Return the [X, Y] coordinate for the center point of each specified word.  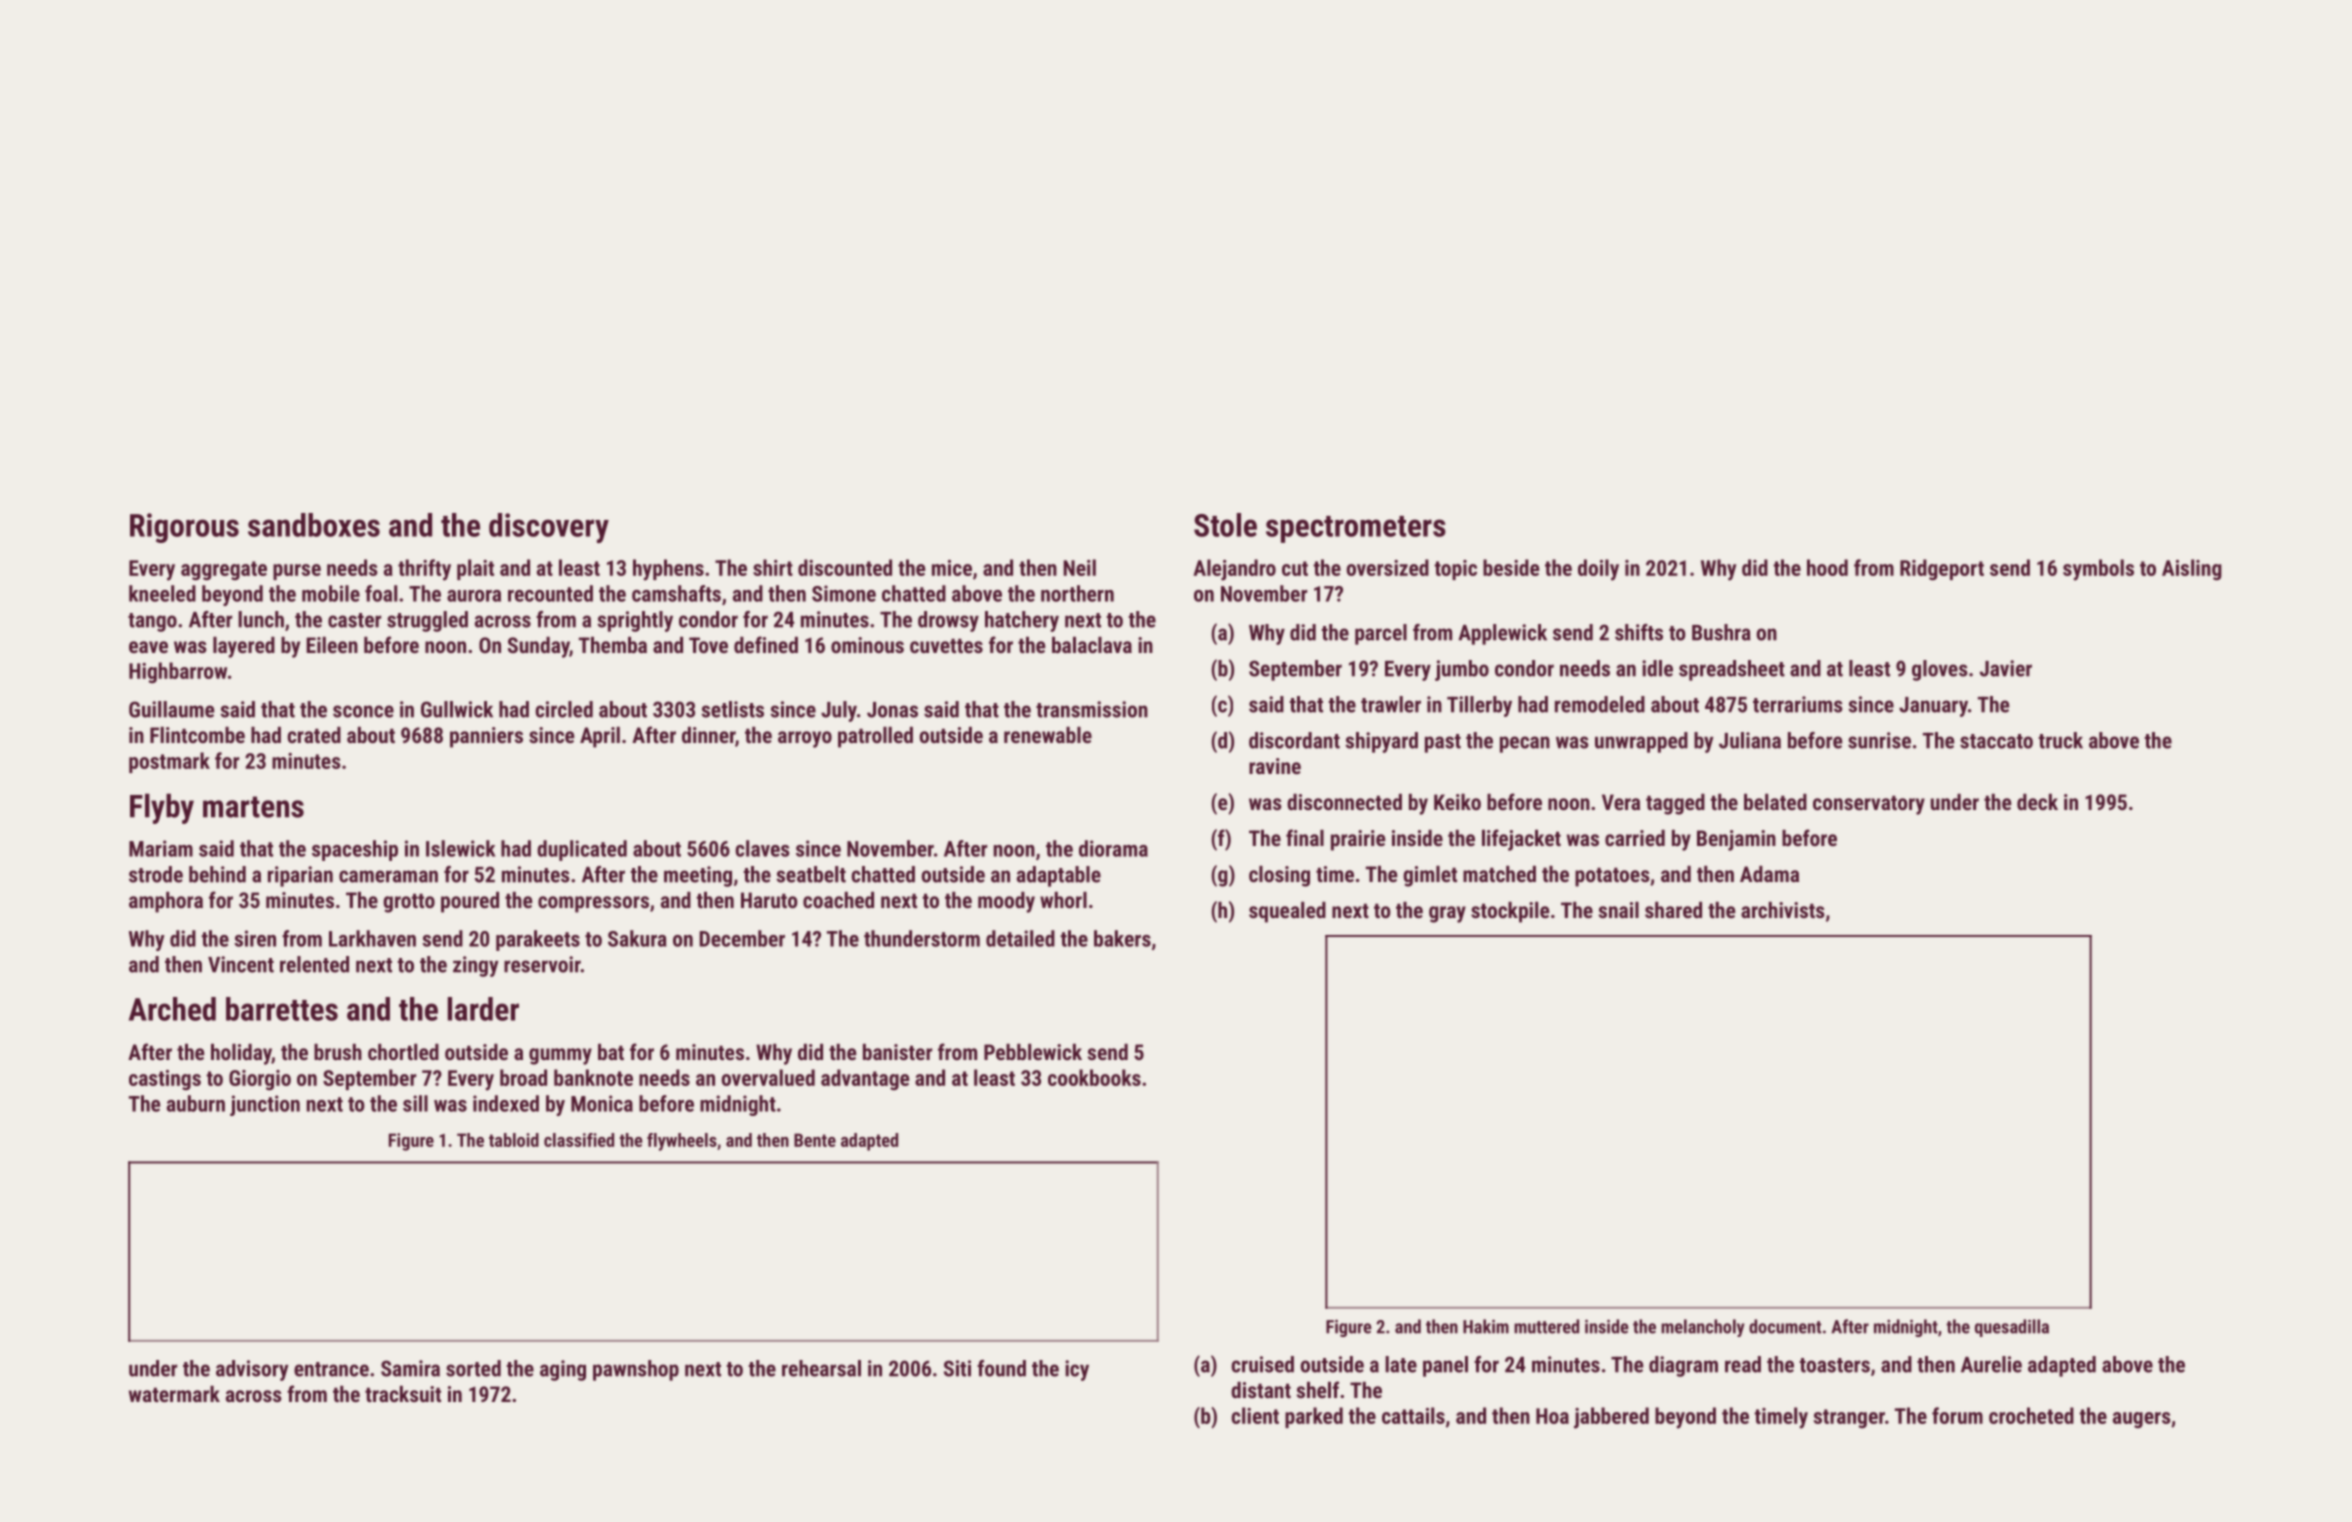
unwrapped [1641, 742]
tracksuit [403, 1394]
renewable [1048, 735]
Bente [815, 1140]
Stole [1225, 525]
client [1255, 1415]
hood [1827, 567]
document [1785, 1326]
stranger [1849, 1418]
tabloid [514, 1140]
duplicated [582, 850]
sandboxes [314, 525]
